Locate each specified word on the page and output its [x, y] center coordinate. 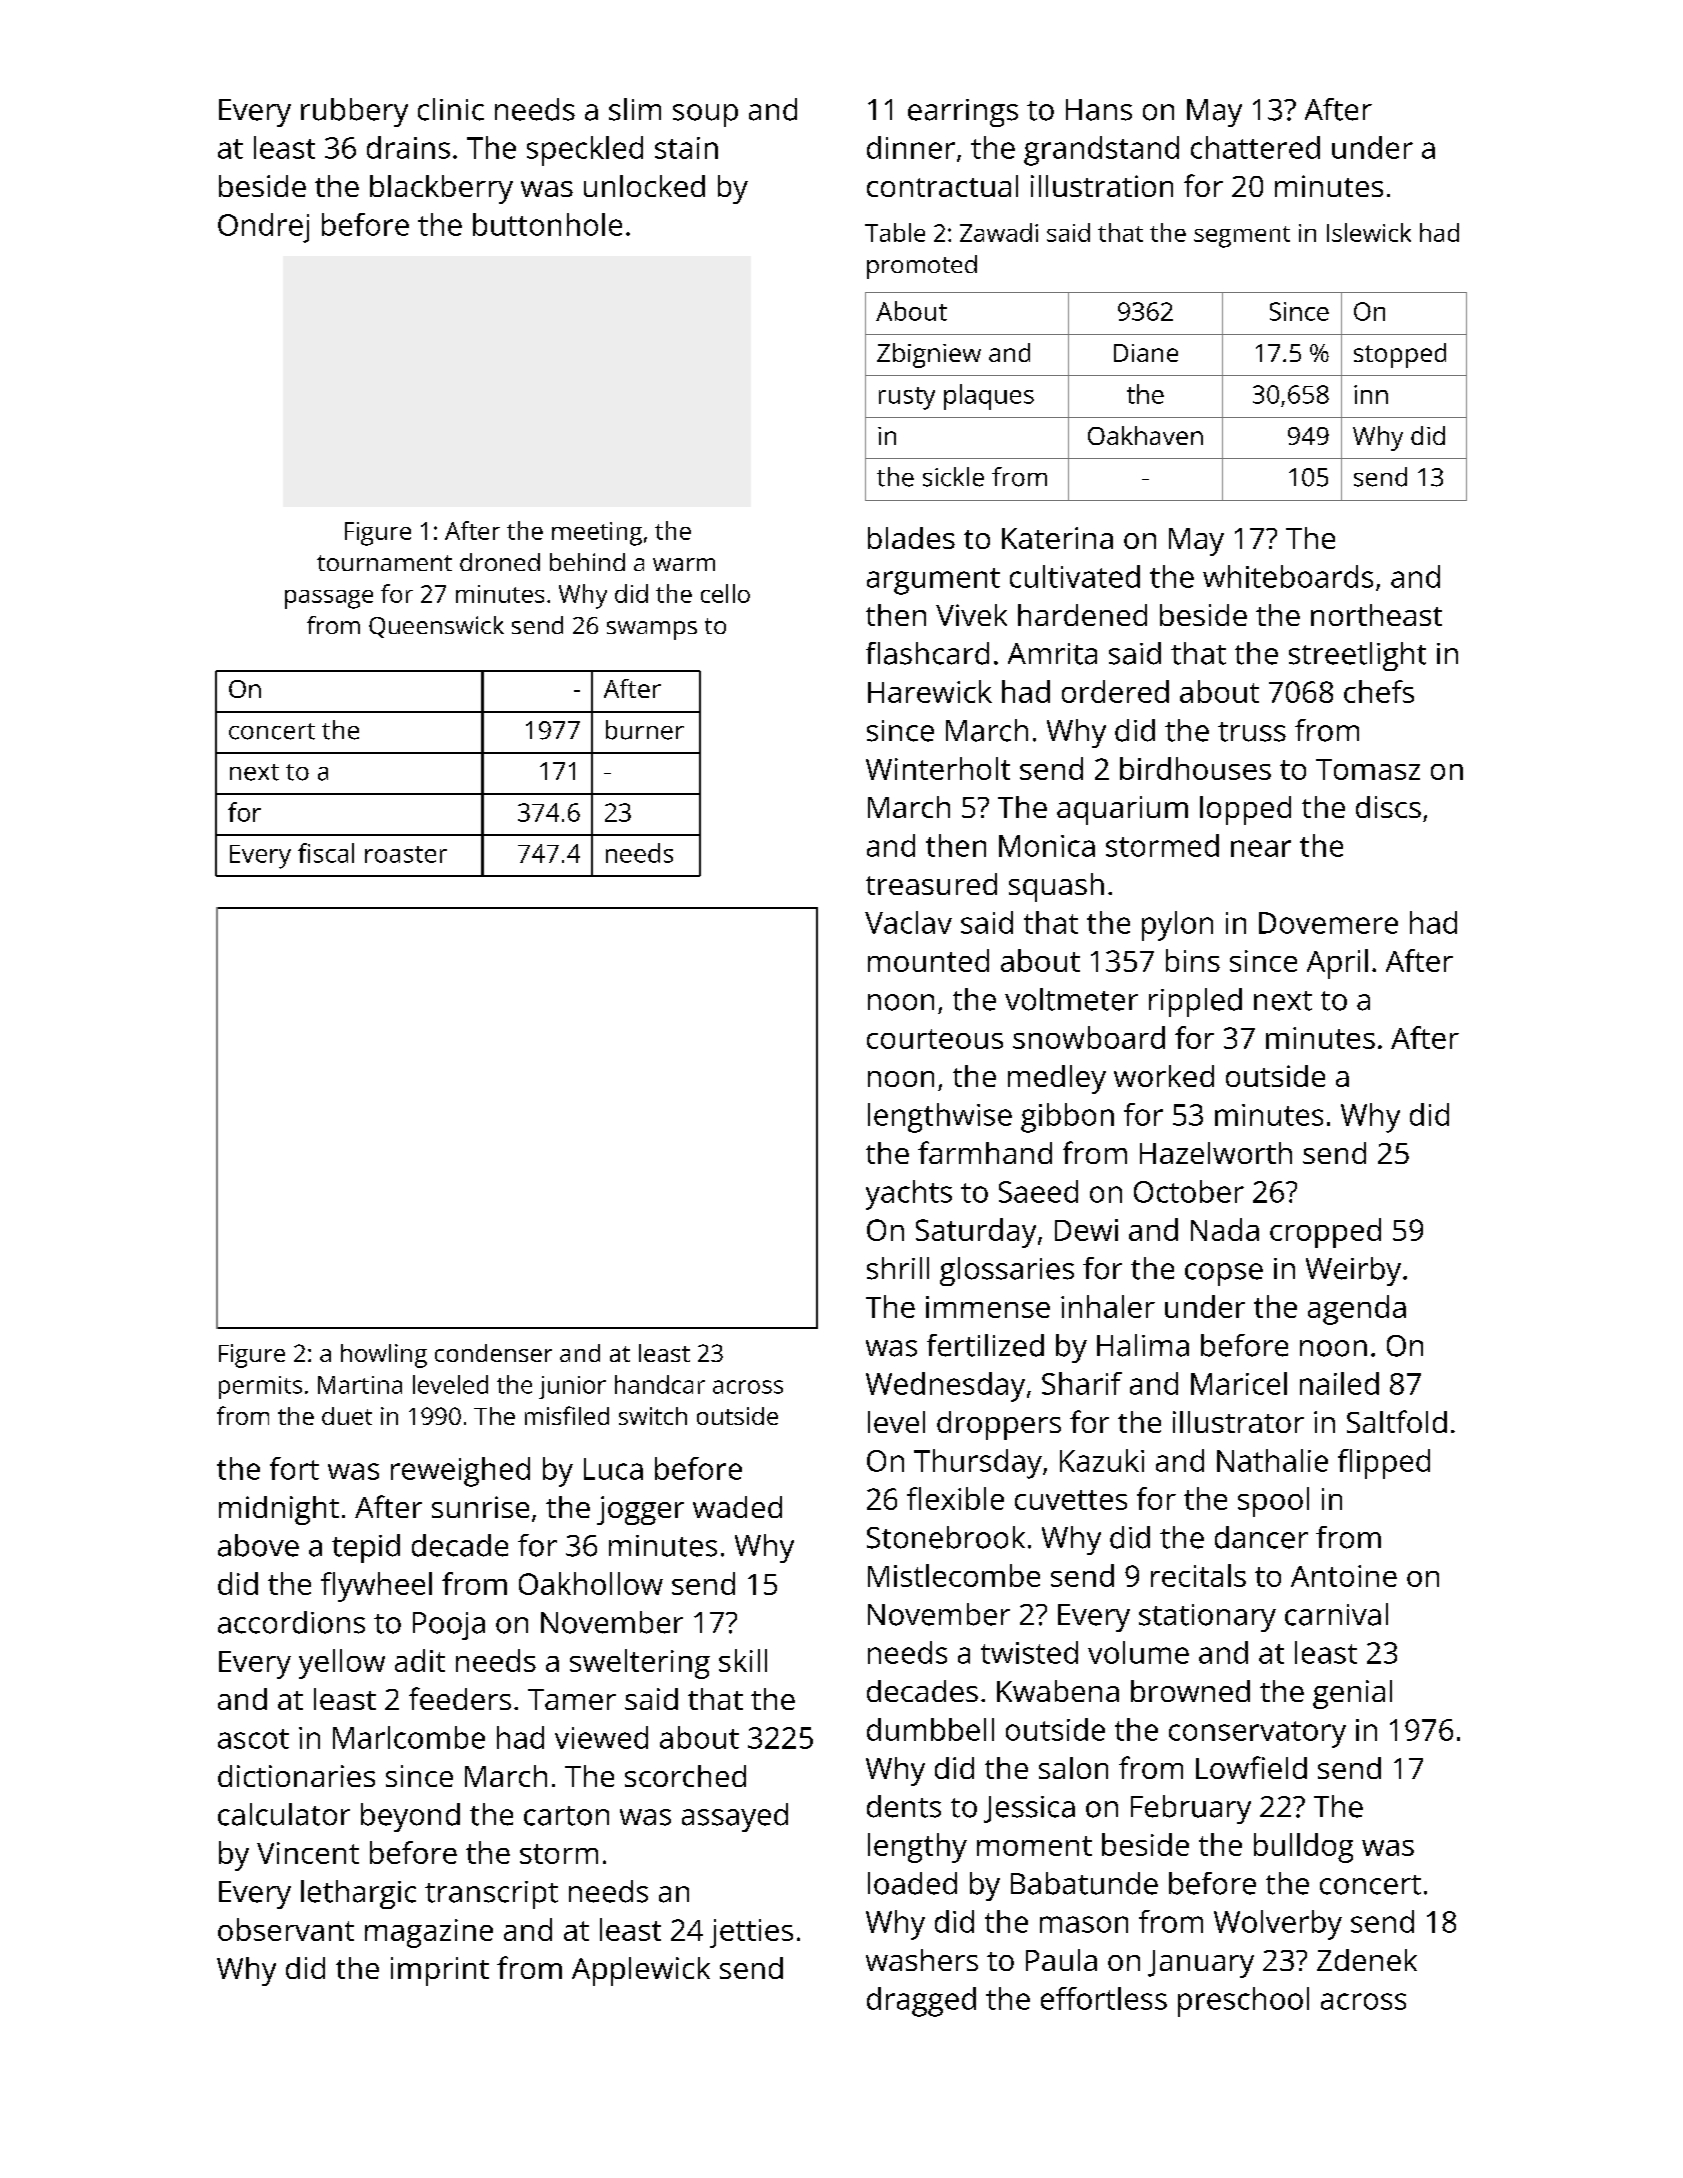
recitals [1198, 1575]
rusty [907, 398]
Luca [613, 1469]
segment [1242, 237]
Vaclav [908, 922]
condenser [493, 1353]
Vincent [308, 1853]
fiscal [326, 853]
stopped [1400, 355]
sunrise [480, 1507]
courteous [935, 1039]
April [1337, 964]
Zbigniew [929, 355]
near [1261, 848]
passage [329, 599]
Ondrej [263, 228]
